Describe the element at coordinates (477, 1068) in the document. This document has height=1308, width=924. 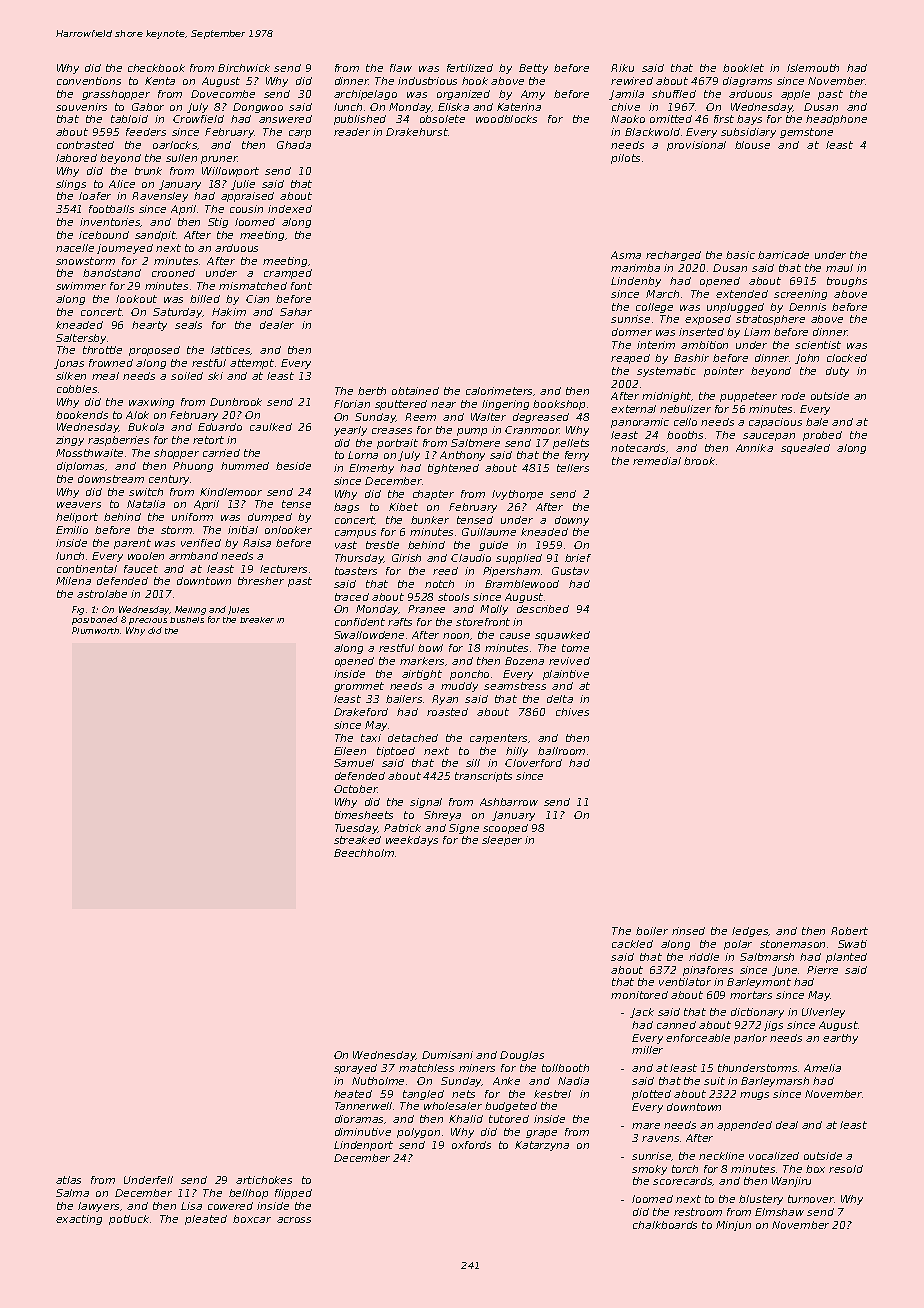
I see `miners` at that location.
